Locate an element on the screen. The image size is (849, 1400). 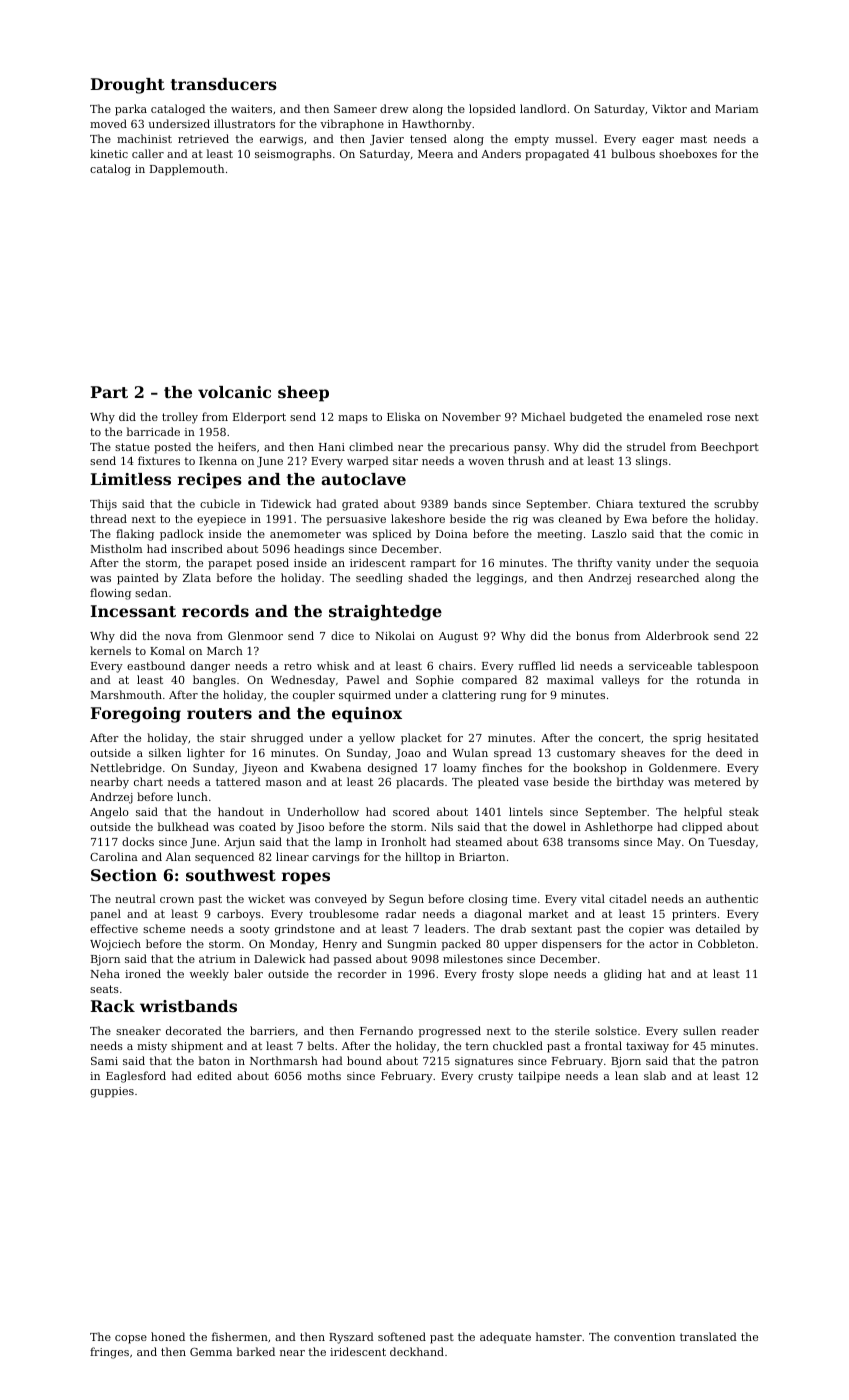
Nettlebridge is located at coordinates (126, 769).
